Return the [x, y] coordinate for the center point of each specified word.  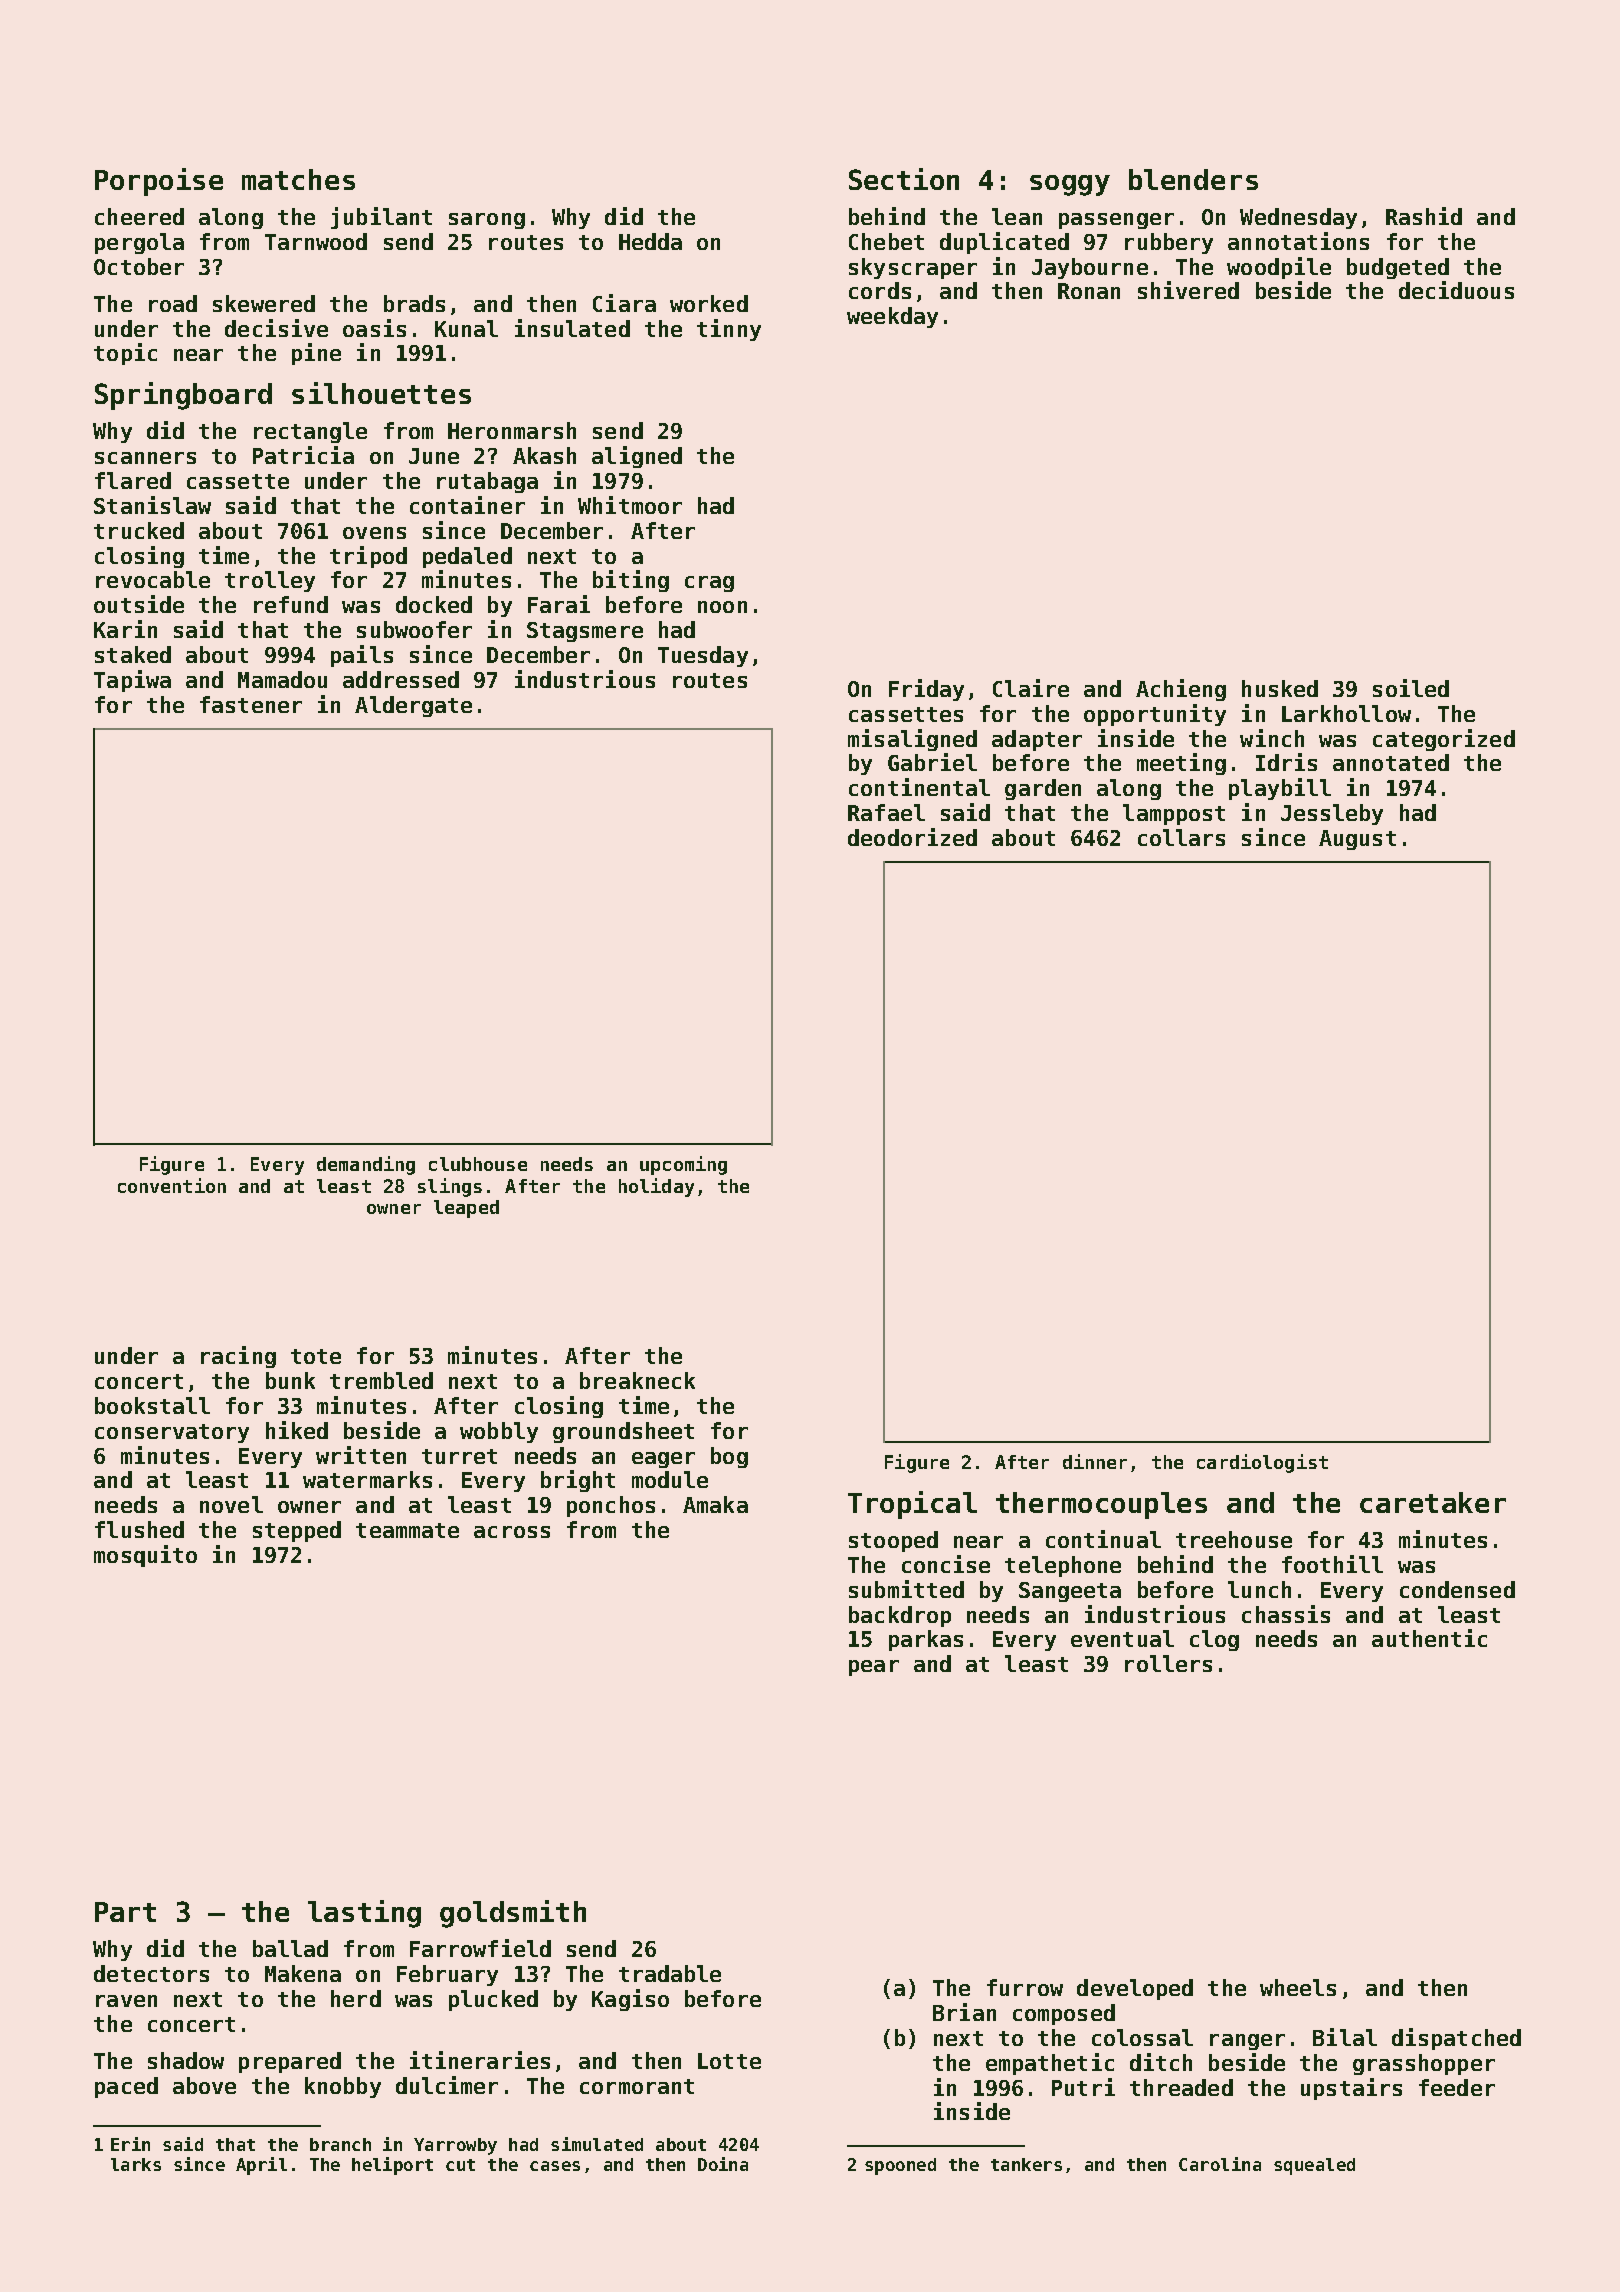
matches [298, 179]
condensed [1457, 1589]
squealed [1314, 2166]
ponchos [611, 1506]
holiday [656, 1187]
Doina [723, 2164]
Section [904, 179]
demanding [366, 1165]
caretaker [1433, 1502]
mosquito [145, 1556]
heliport [392, 2166]
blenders [1193, 179]
